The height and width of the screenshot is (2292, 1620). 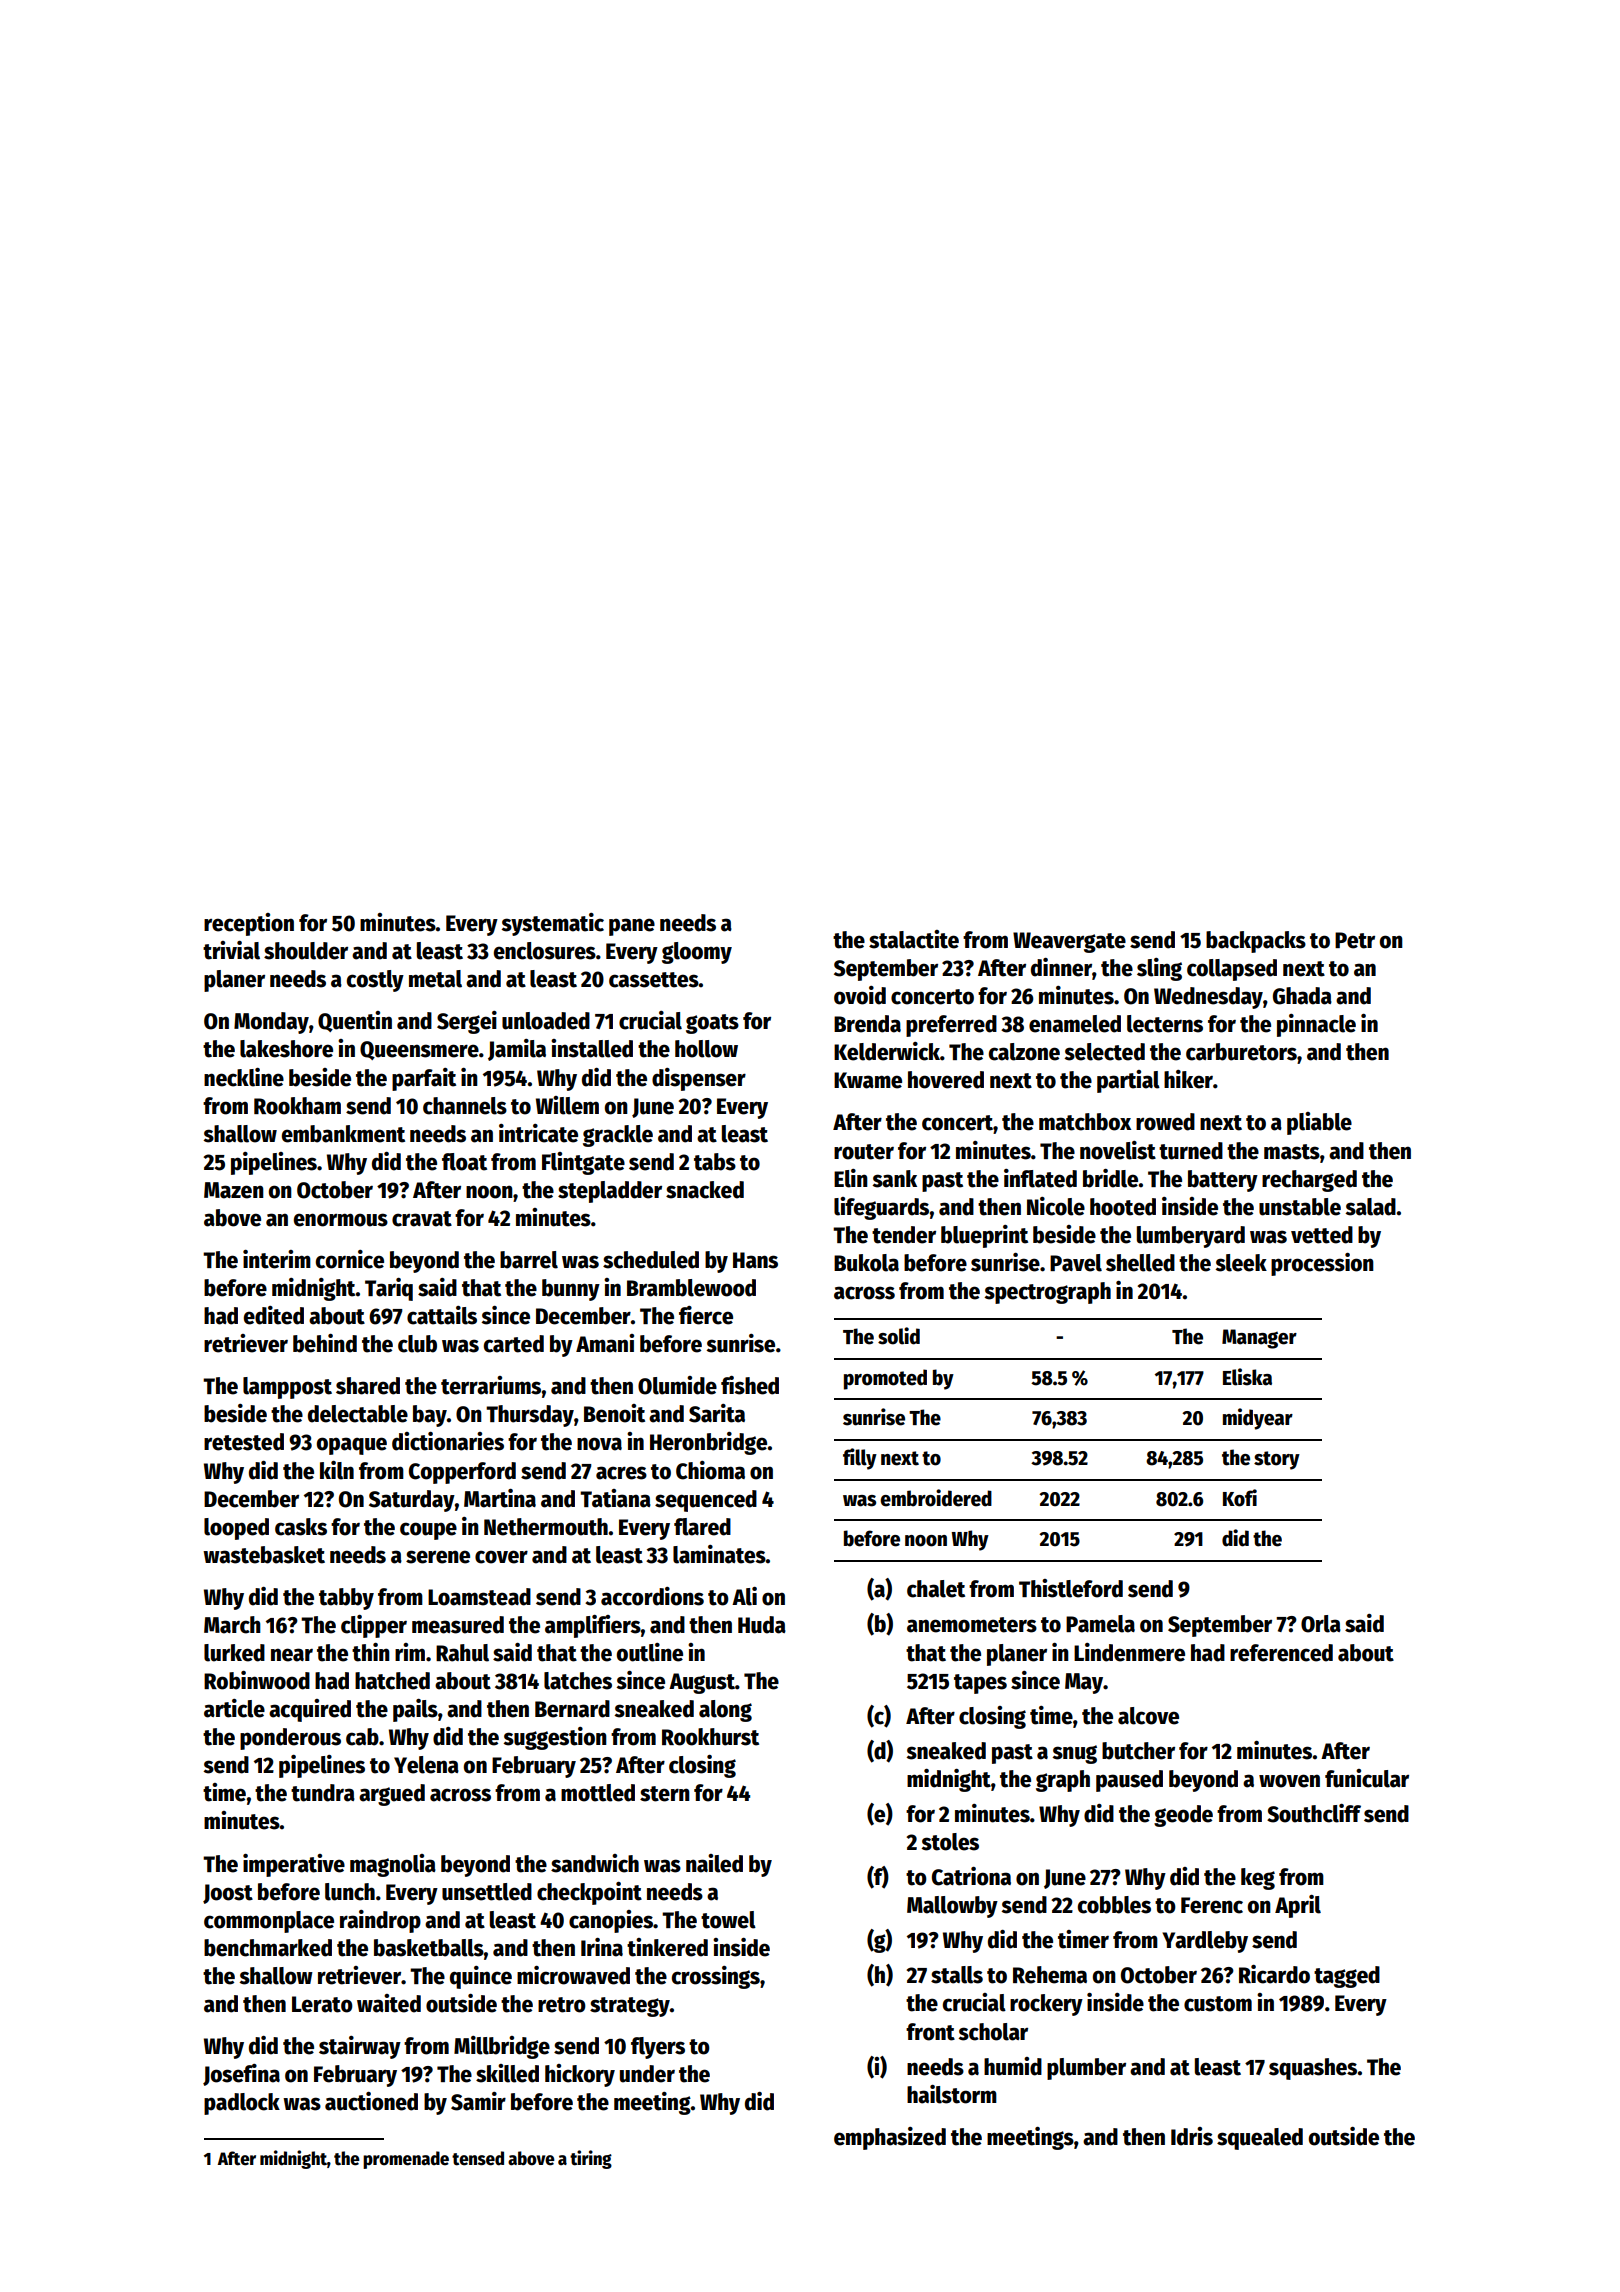 What do you see at coordinates (1355, 940) in the screenshot?
I see `Petr` at bounding box center [1355, 940].
